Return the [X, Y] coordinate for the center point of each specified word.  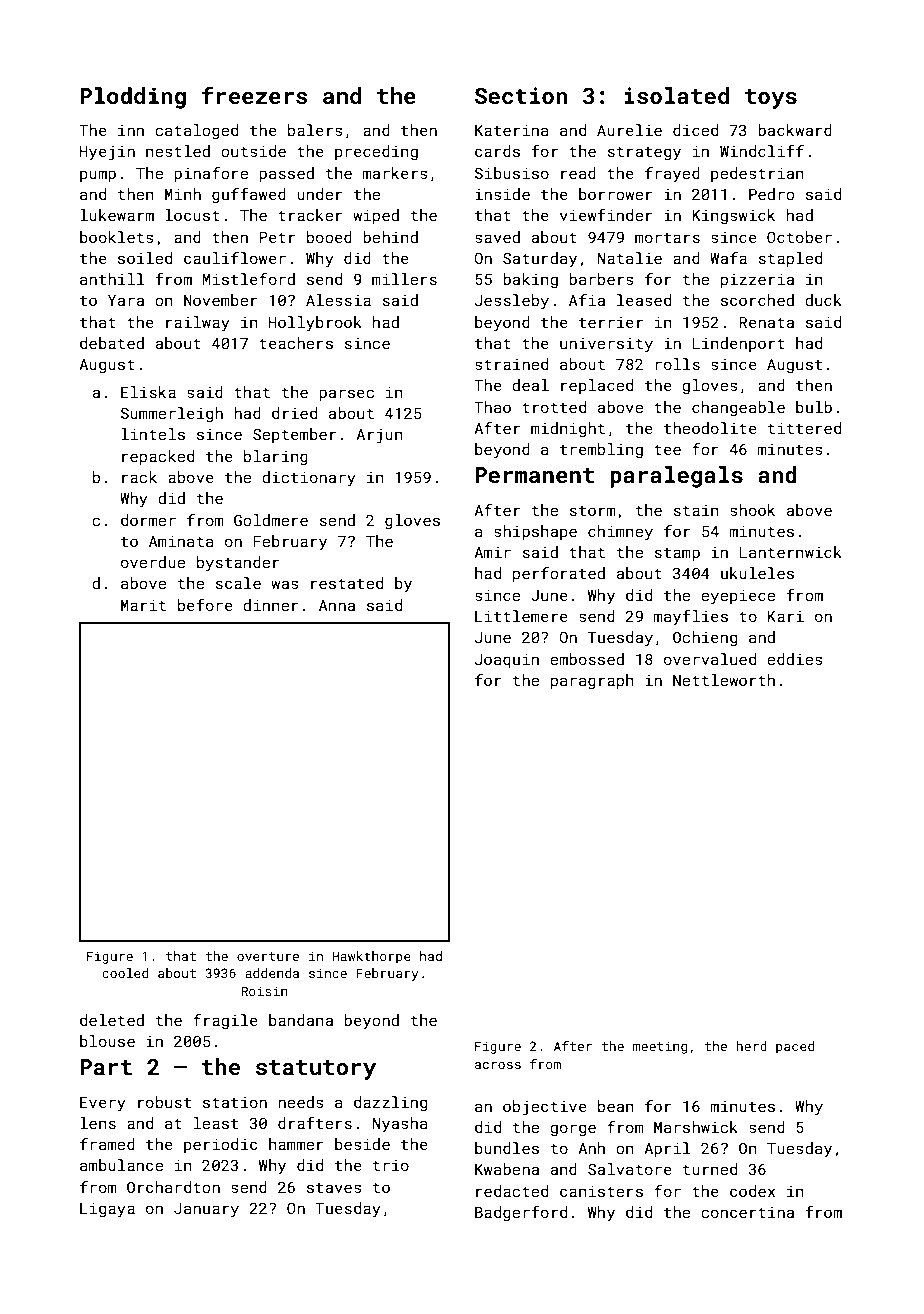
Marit [143, 605]
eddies [795, 659]
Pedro [771, 194]
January [206, 1210]
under [319, 194]
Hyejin [107, 153]
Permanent [534, 475]
